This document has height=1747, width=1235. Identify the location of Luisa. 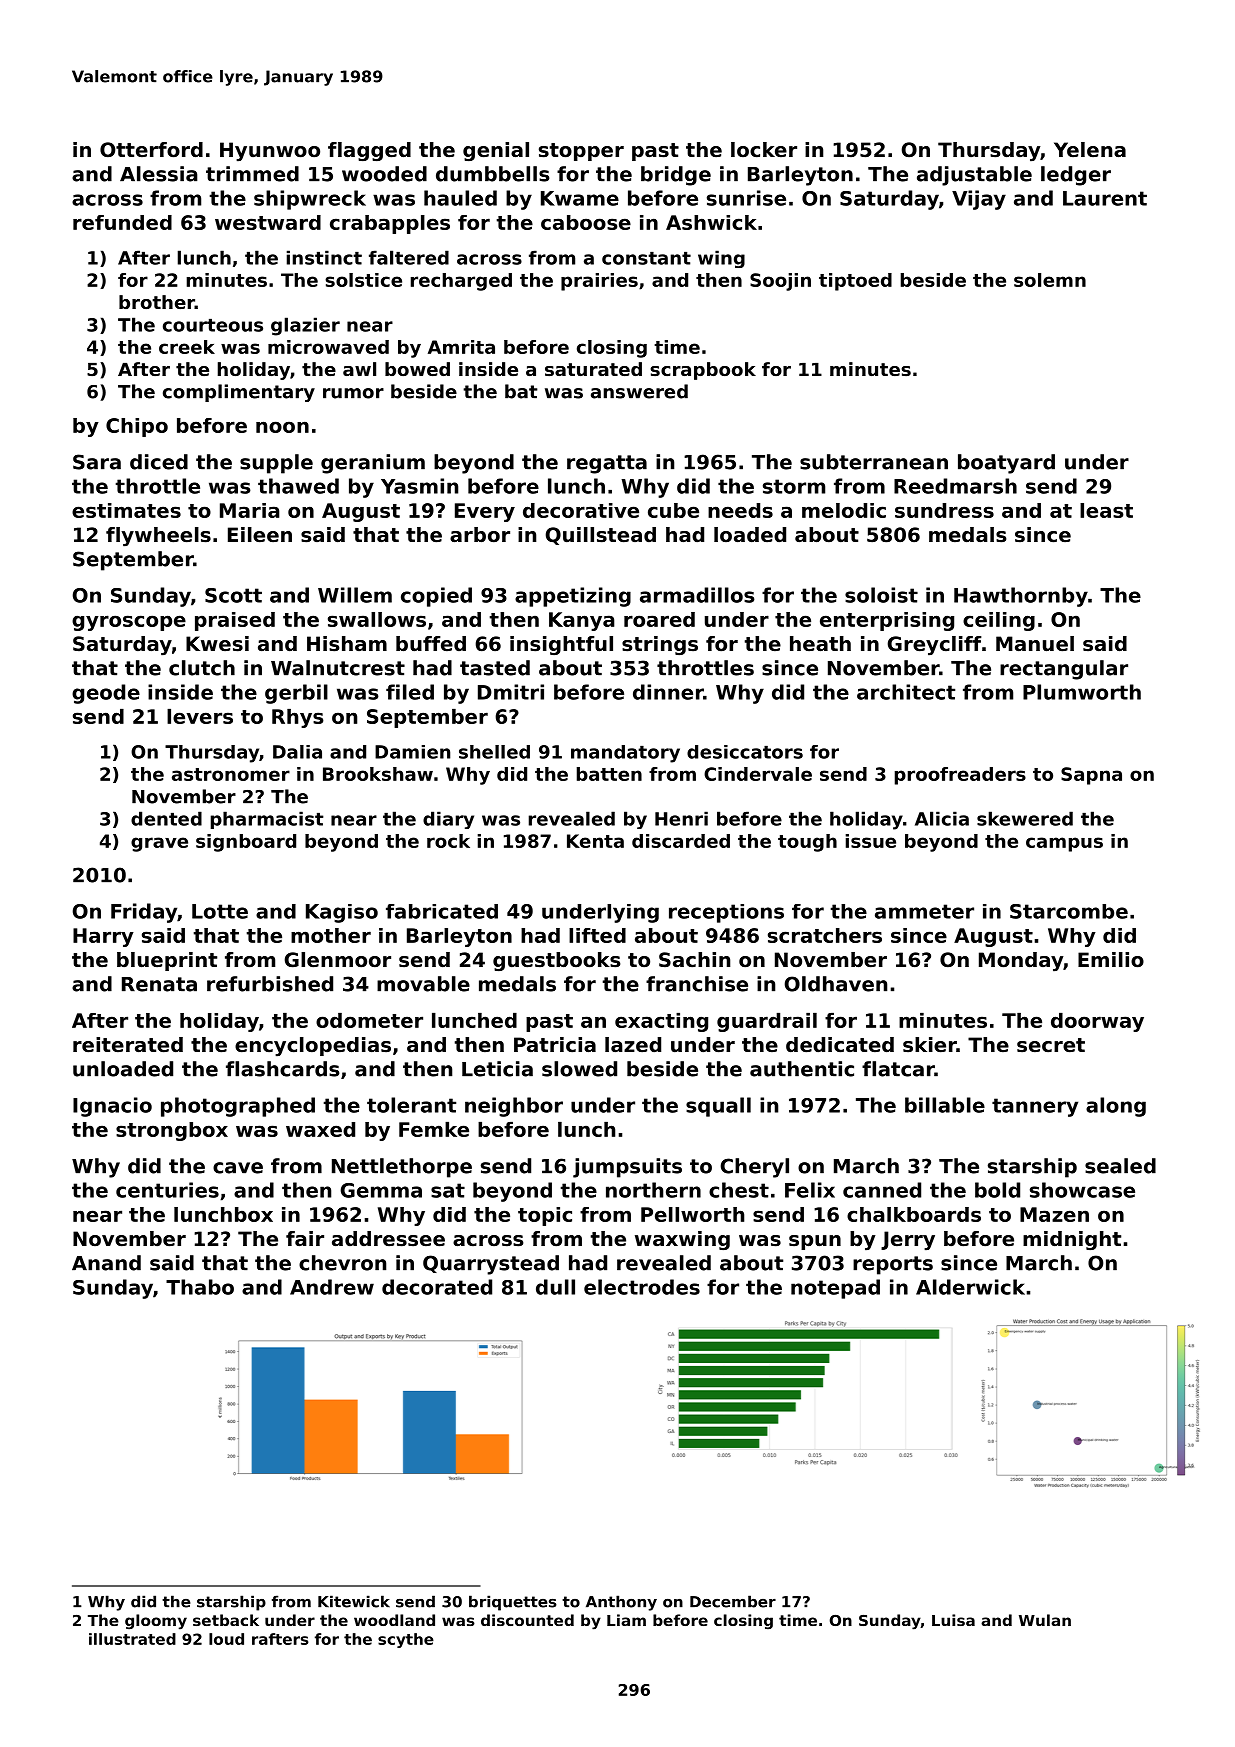
(953, 1620).
